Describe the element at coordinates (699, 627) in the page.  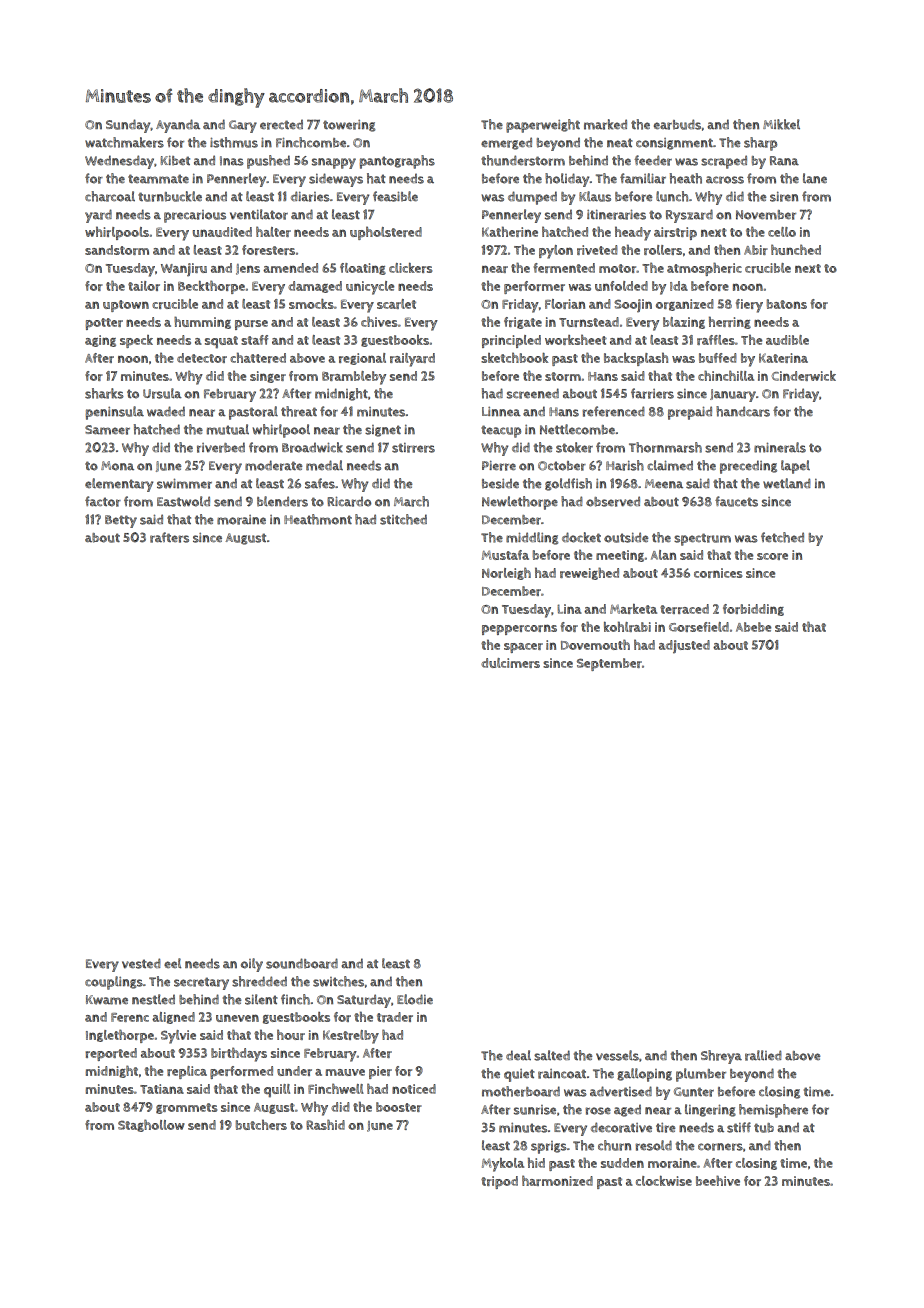
I see `Gorsefield` at that location.
